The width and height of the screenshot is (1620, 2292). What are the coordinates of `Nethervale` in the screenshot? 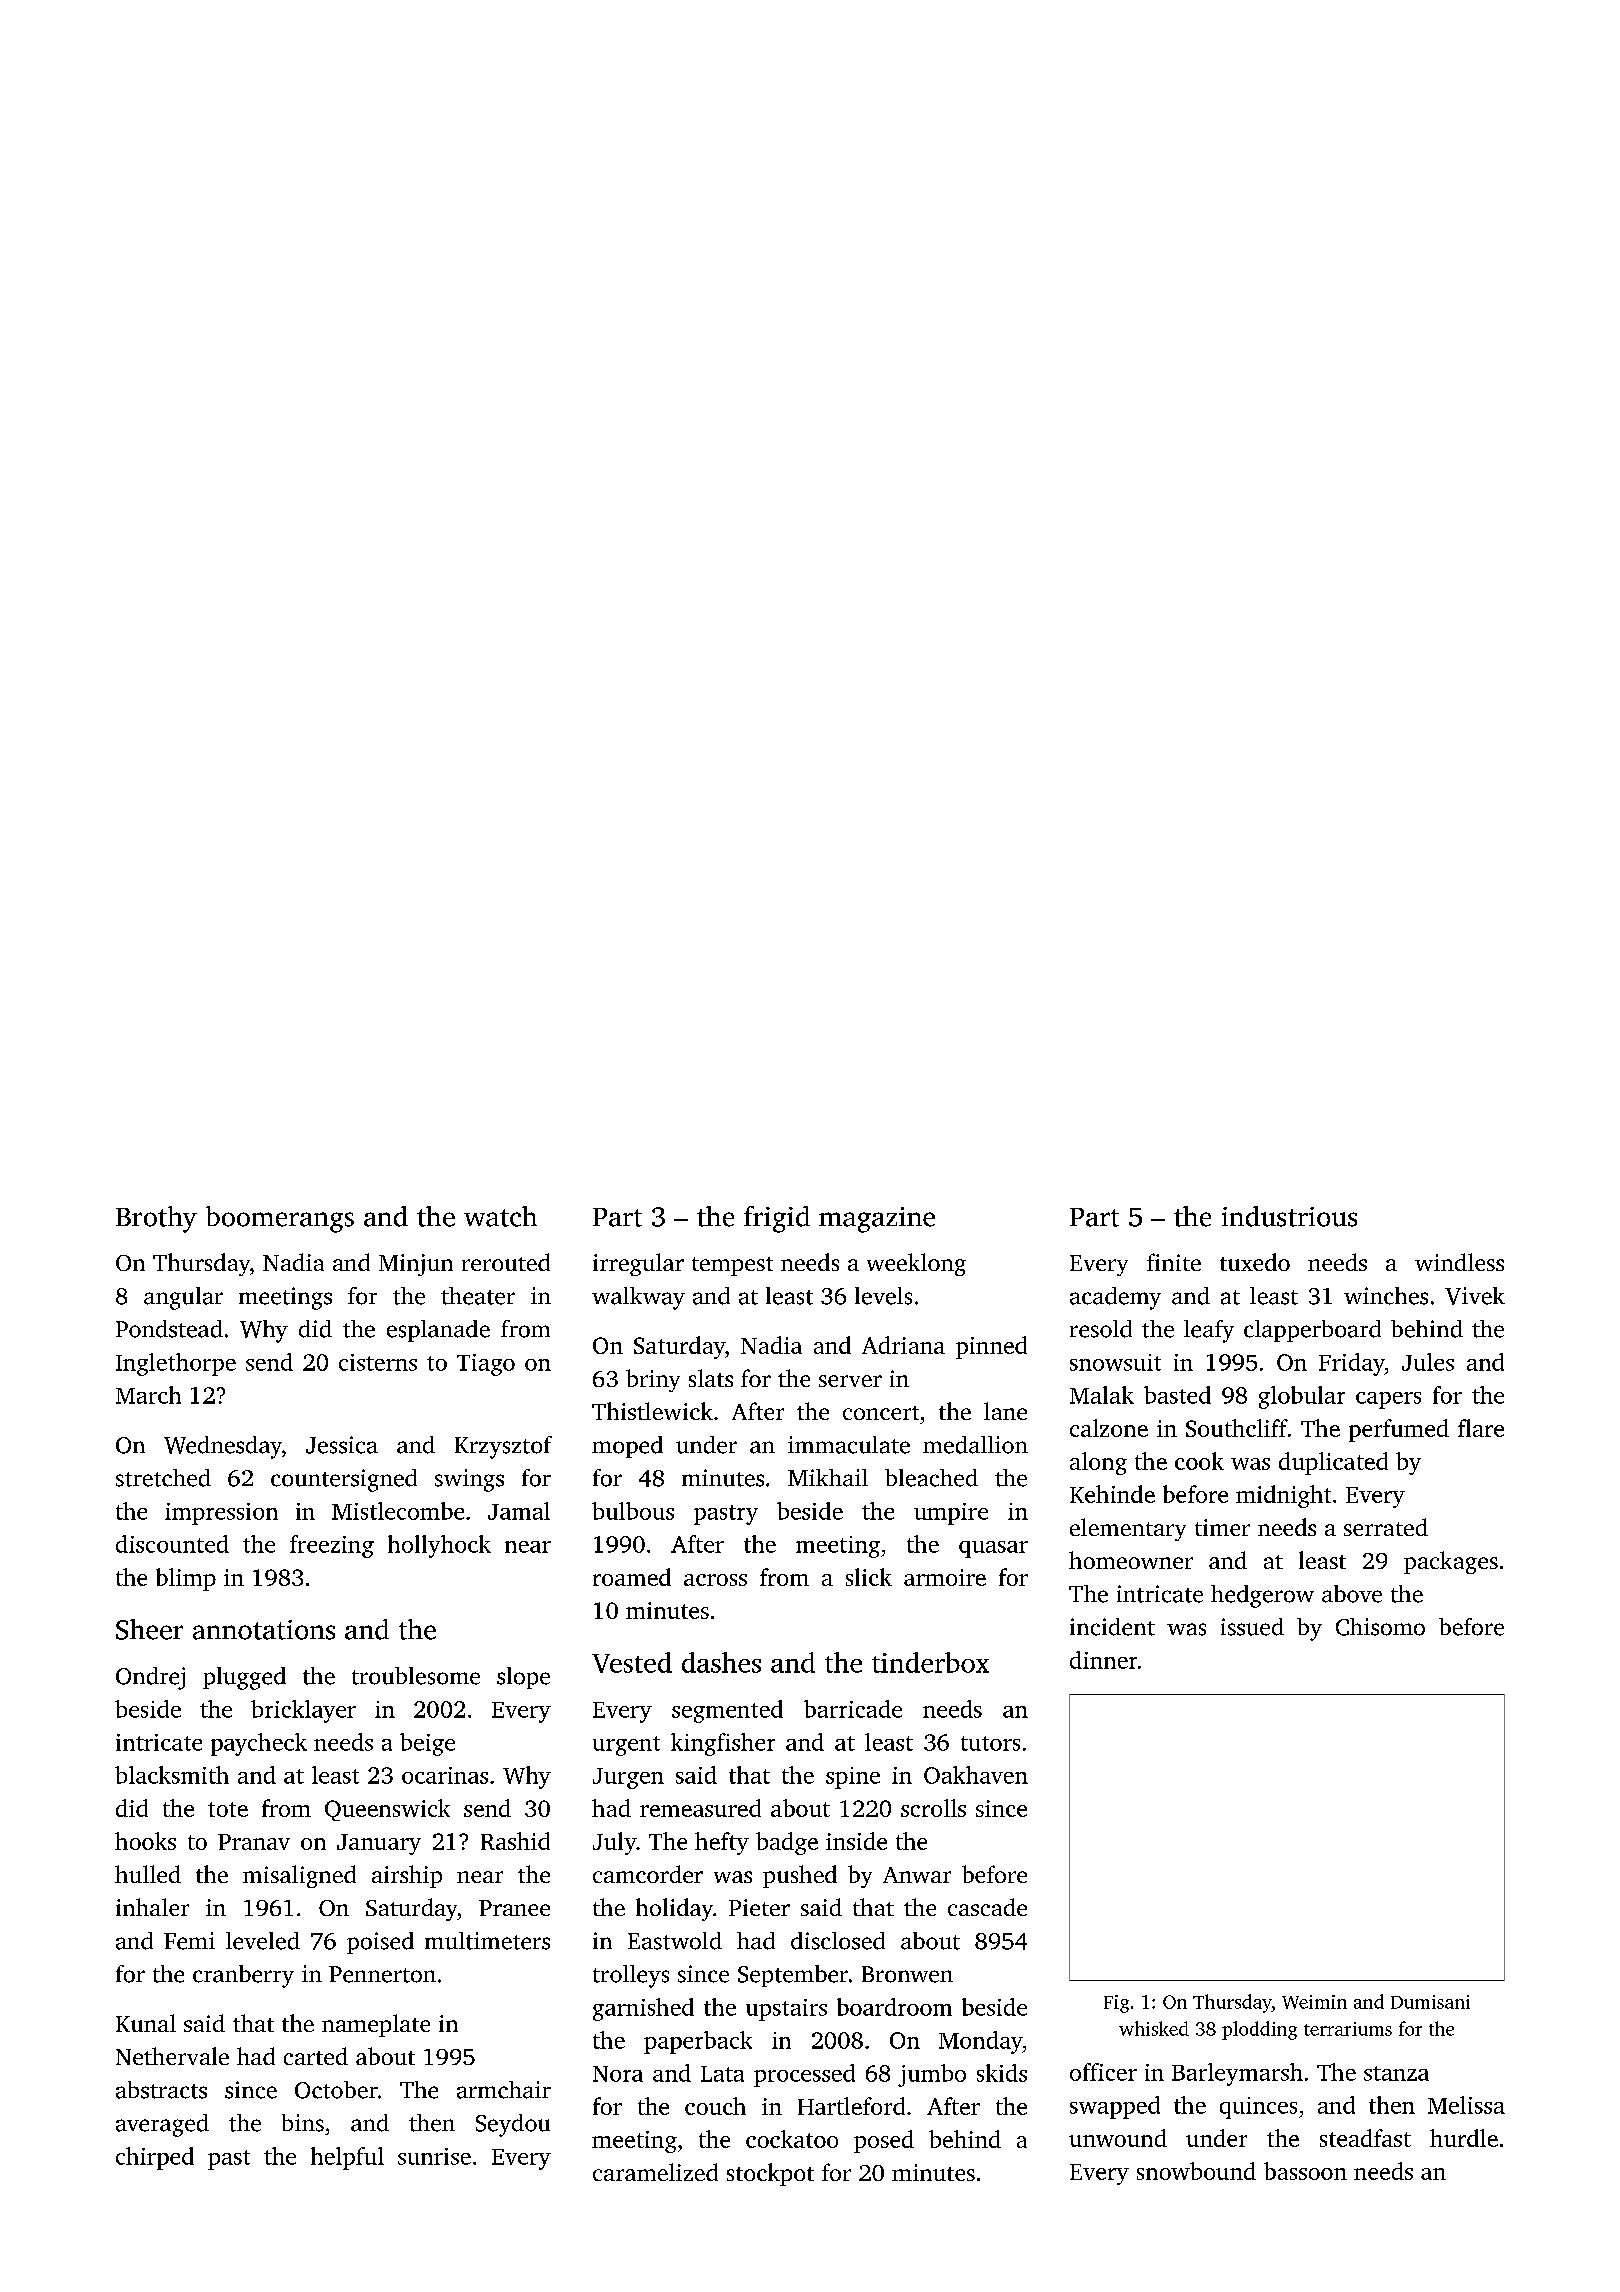 It's located at (172, 2056).
